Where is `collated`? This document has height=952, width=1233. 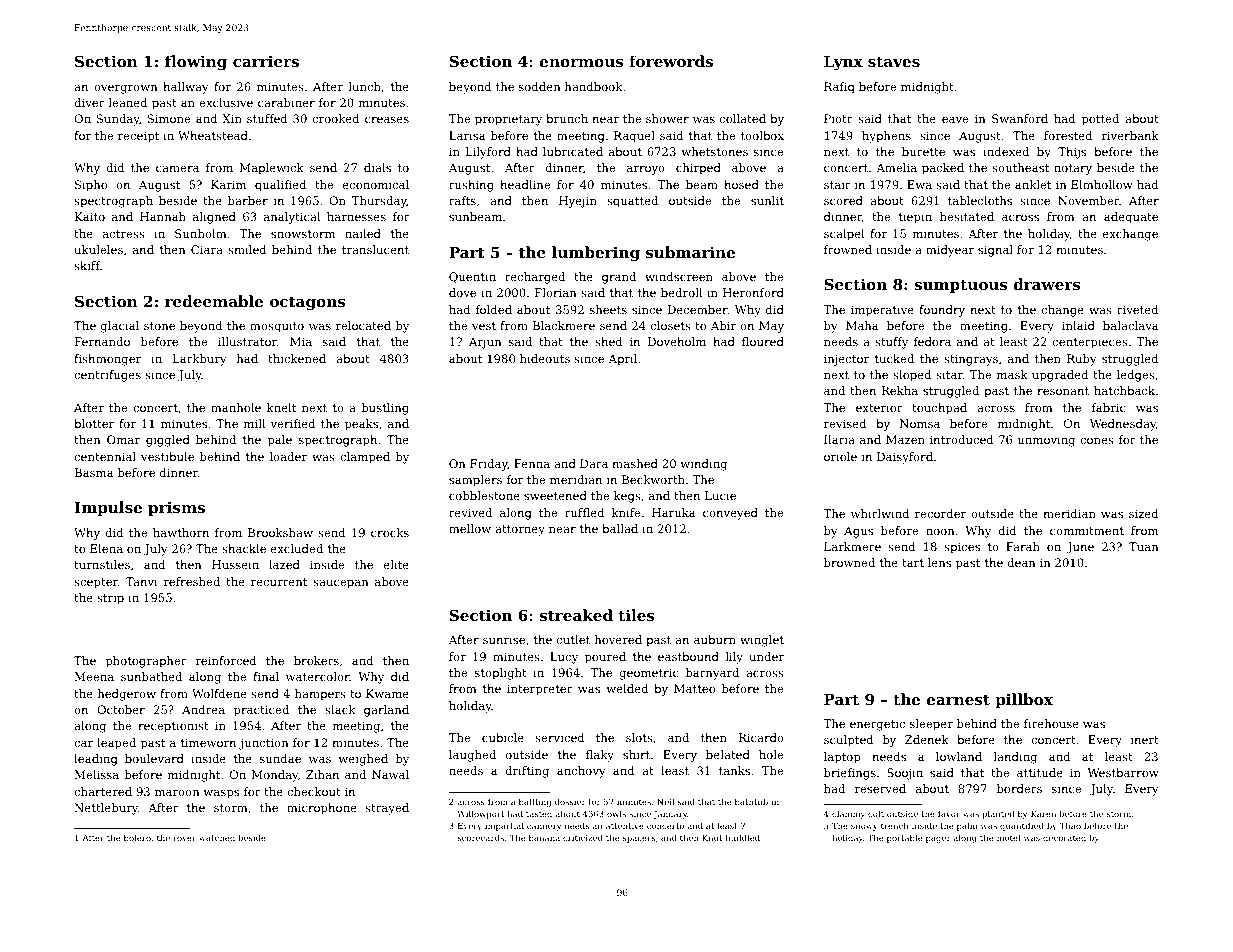 collated is located at coordinates (742, 118).
